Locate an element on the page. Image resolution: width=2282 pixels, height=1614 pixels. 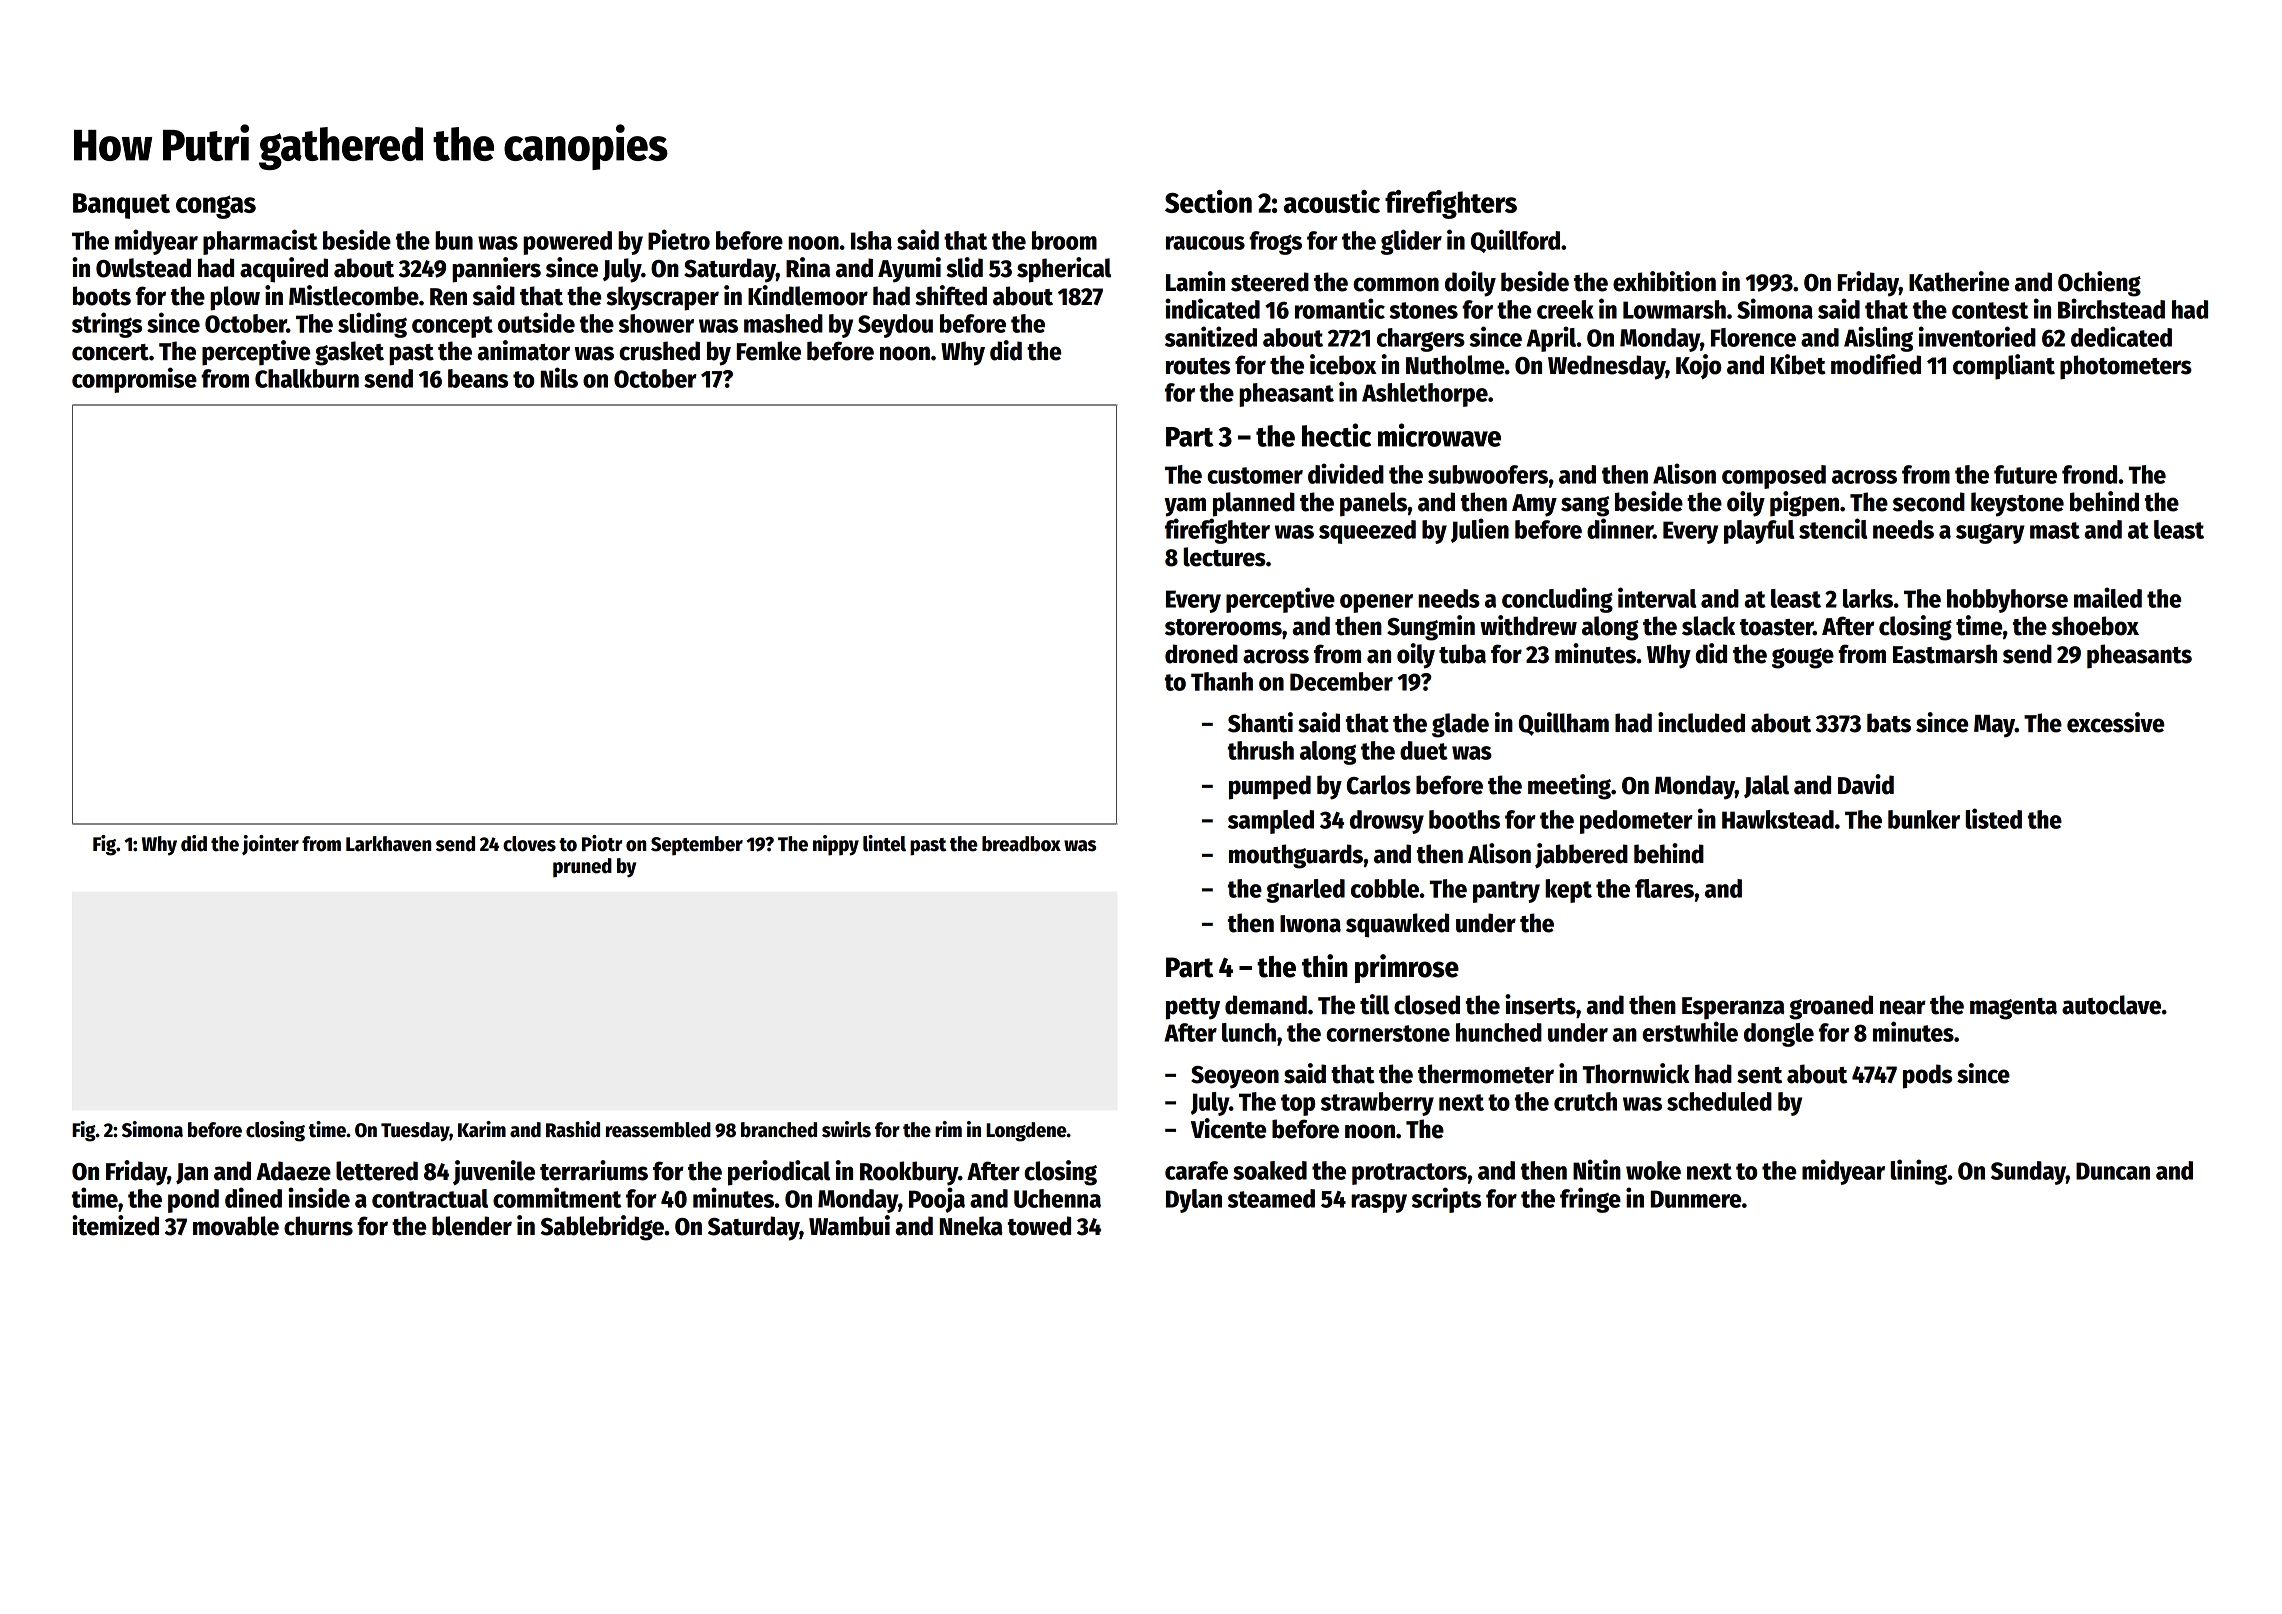
beans is located at coordinates (478, 378).
